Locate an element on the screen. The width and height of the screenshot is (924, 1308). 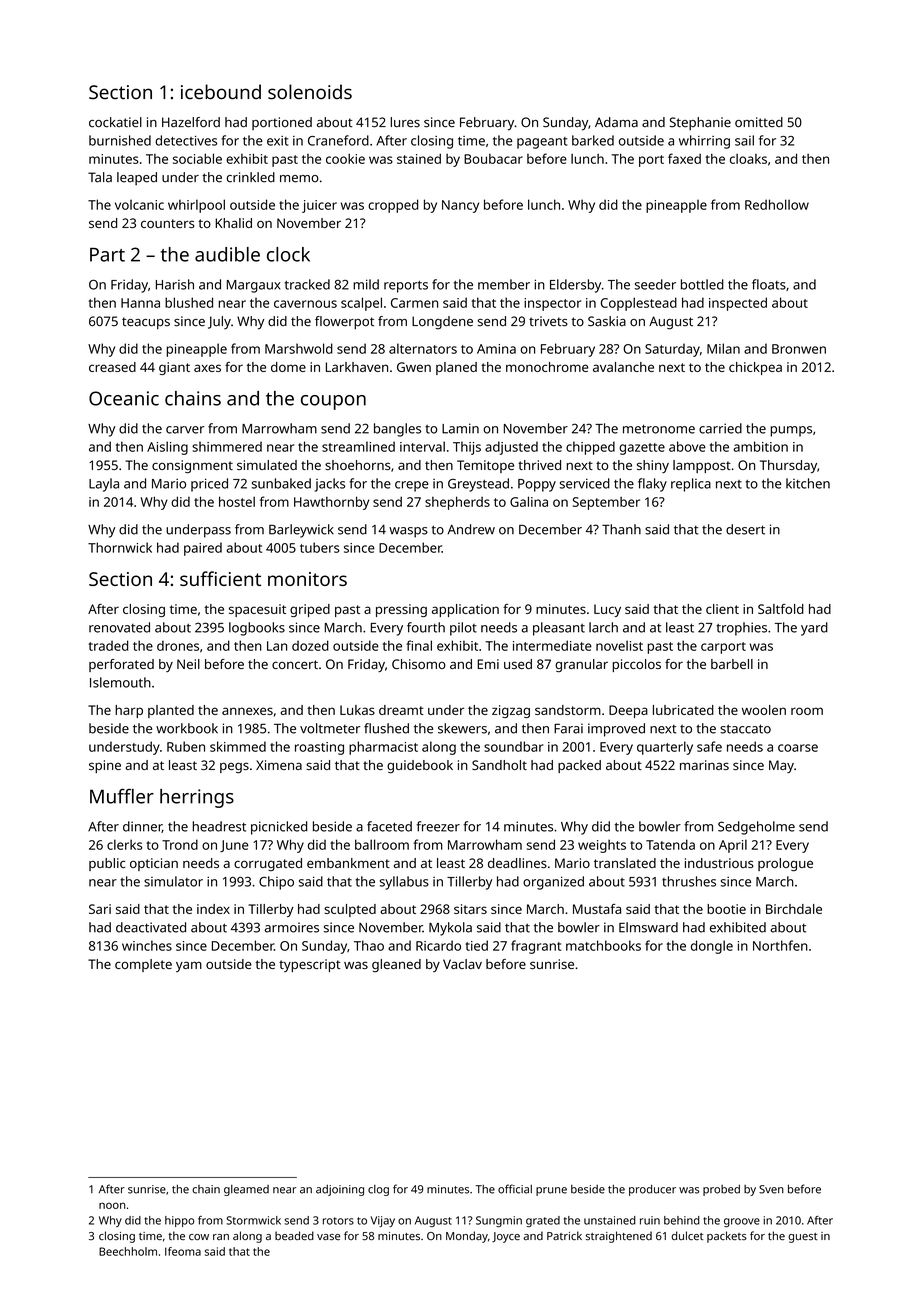
Beechholm is located at coordinates (128, 1251).
